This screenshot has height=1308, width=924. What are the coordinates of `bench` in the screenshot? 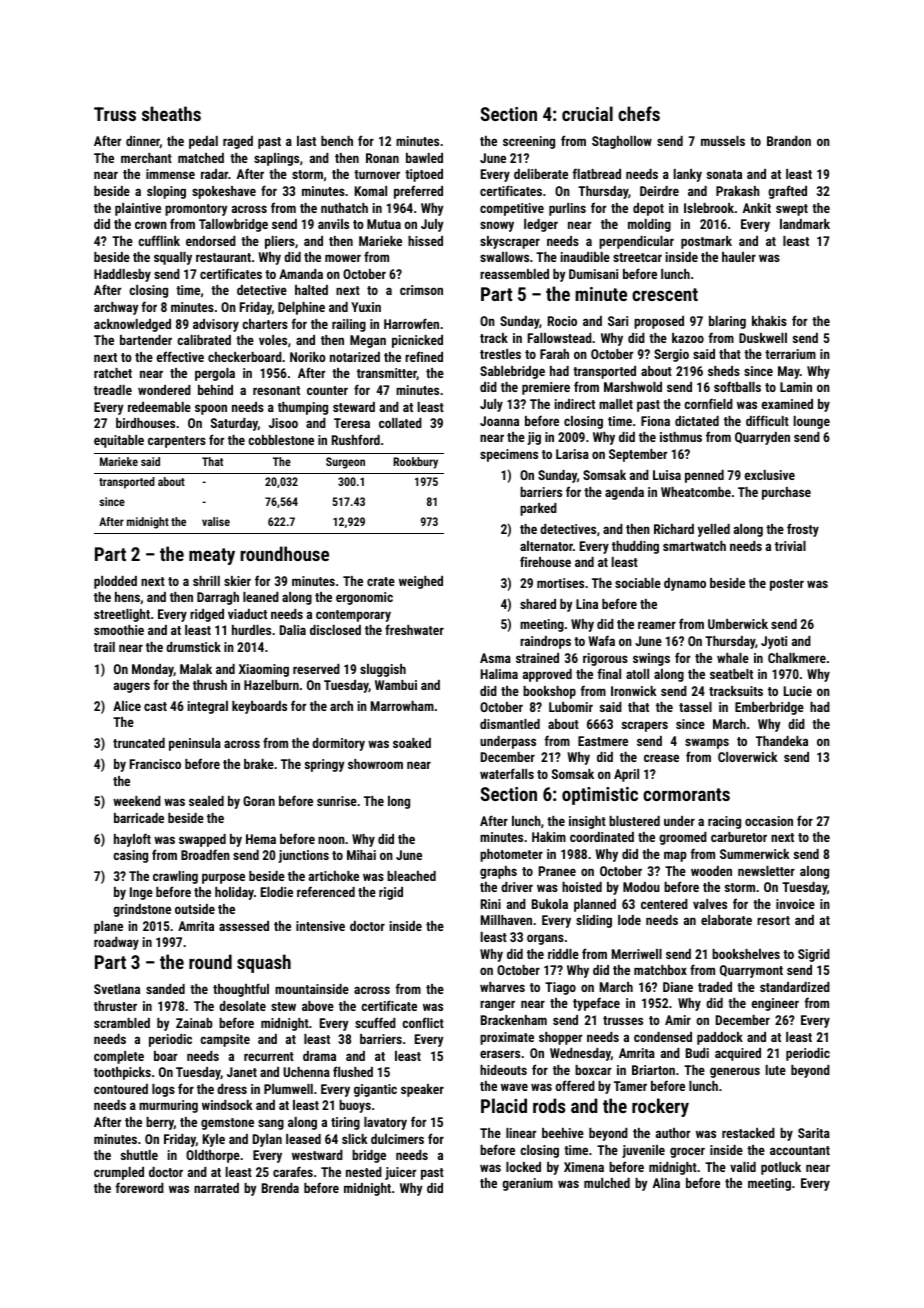 It's located at (337, 141).
